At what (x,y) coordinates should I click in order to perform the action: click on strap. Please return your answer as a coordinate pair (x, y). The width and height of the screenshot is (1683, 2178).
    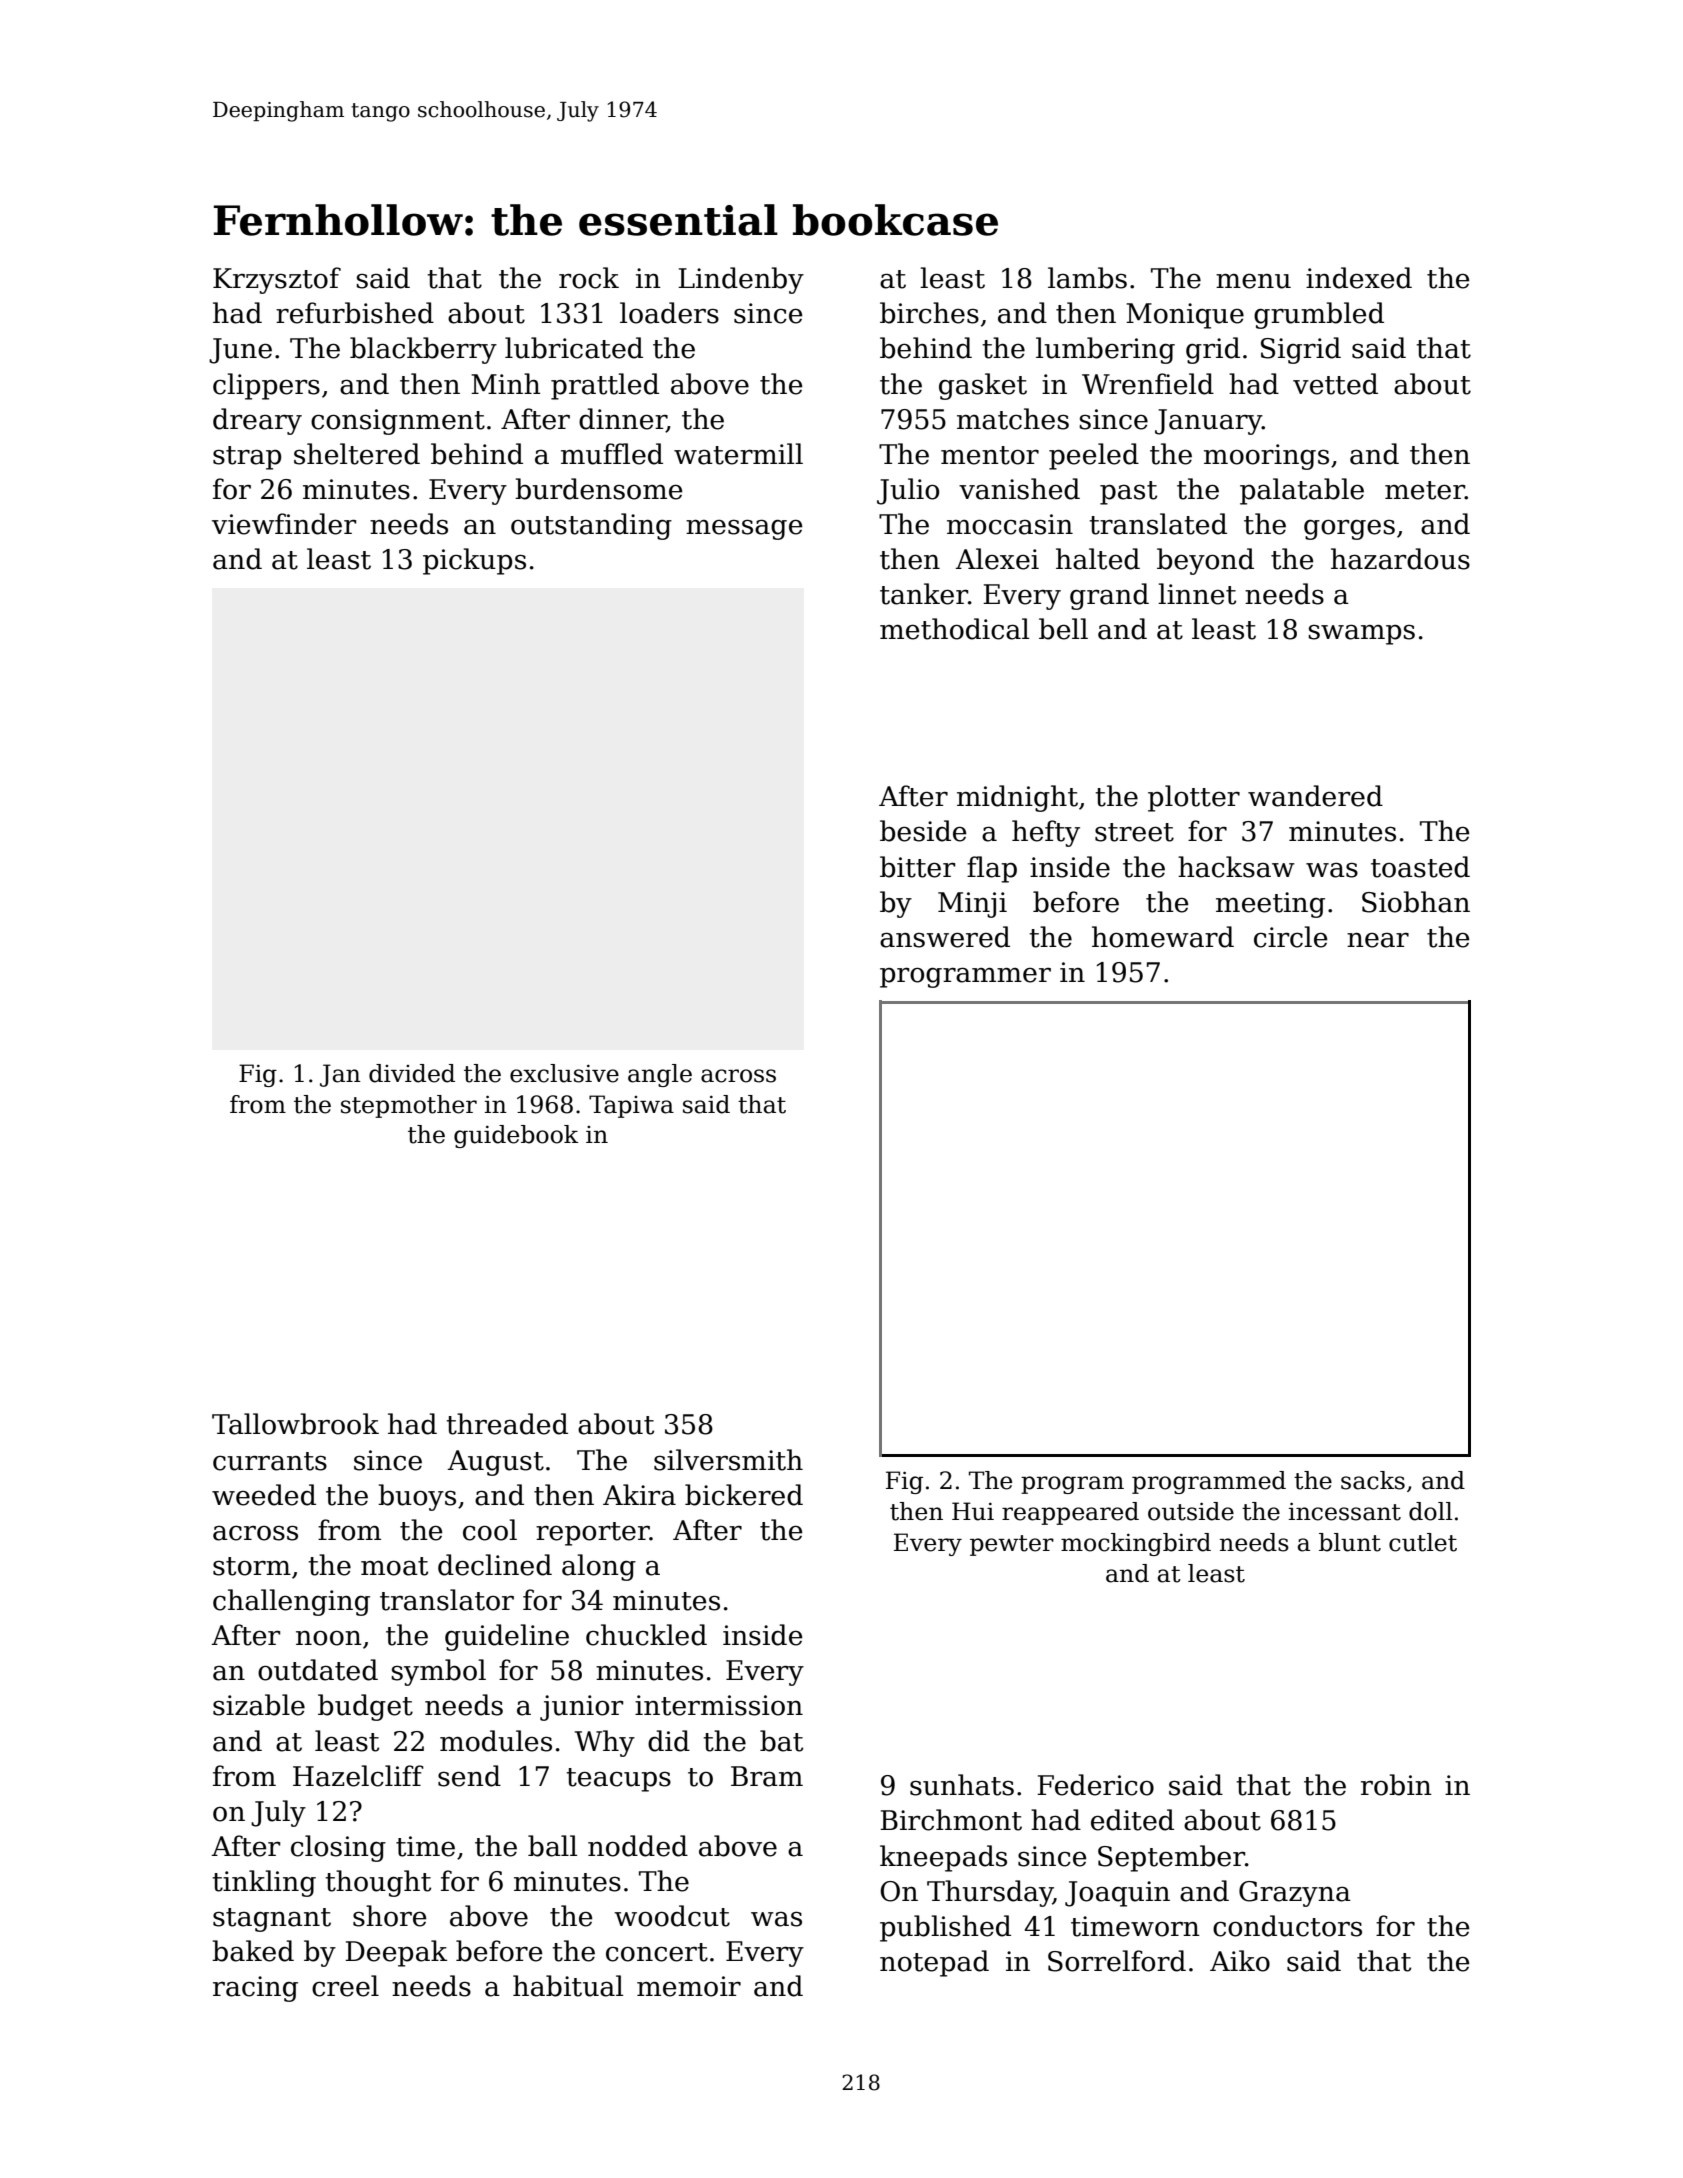
    Looking at the image, I should click on (247, 458).
